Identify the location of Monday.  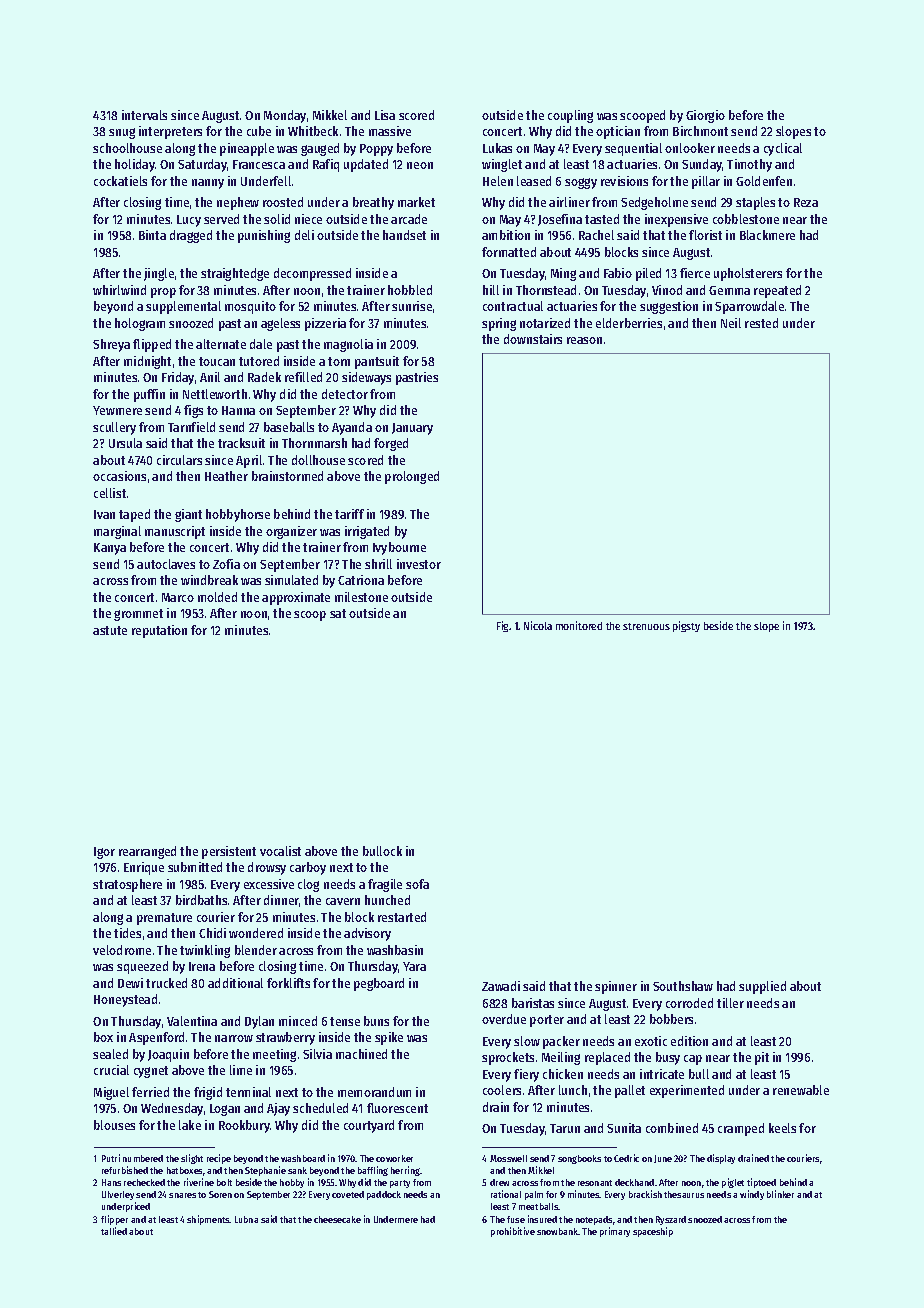
(285, 116).
